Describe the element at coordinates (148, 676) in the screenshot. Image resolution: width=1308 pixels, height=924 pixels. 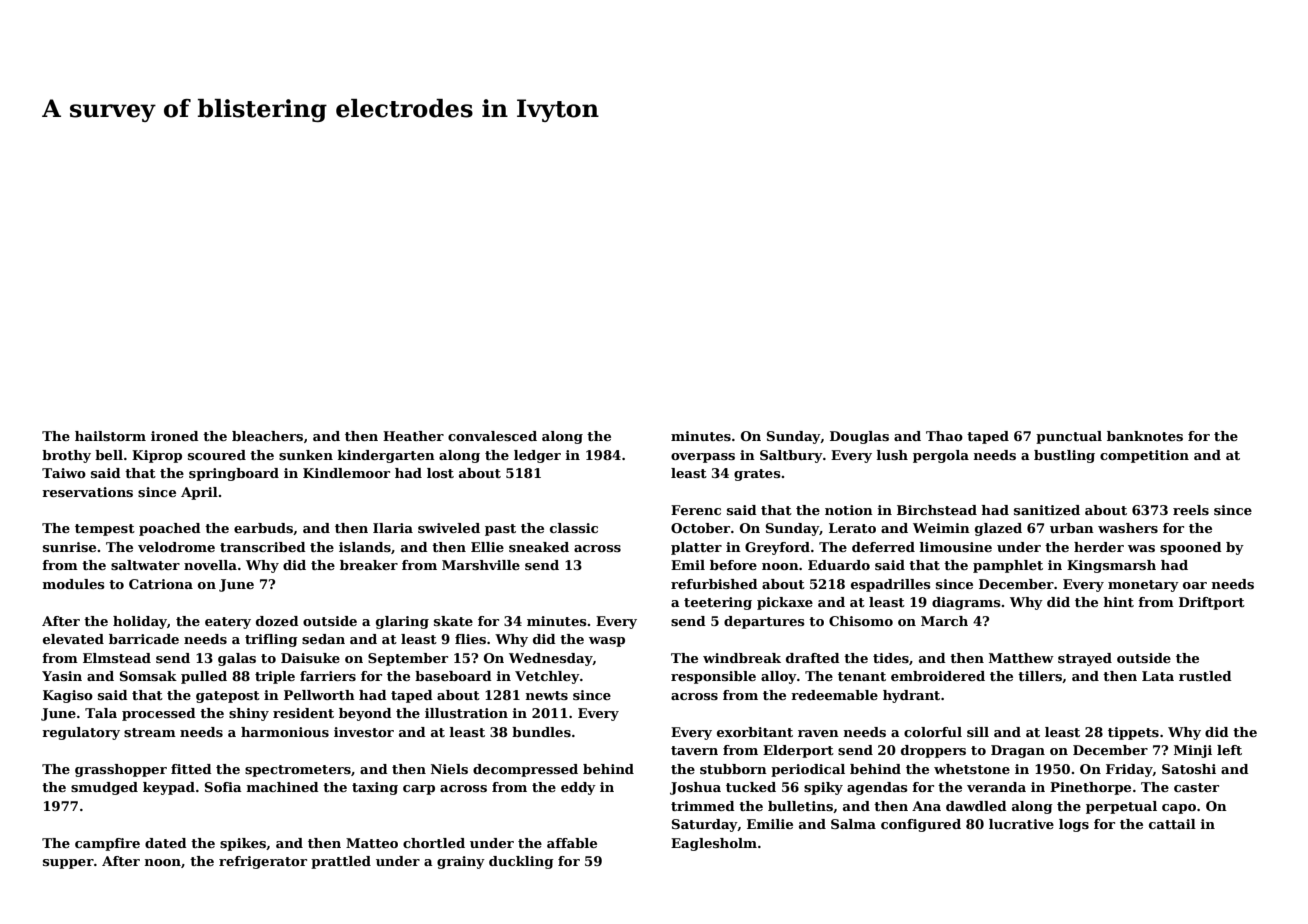
I see `Somsak` at that location.
